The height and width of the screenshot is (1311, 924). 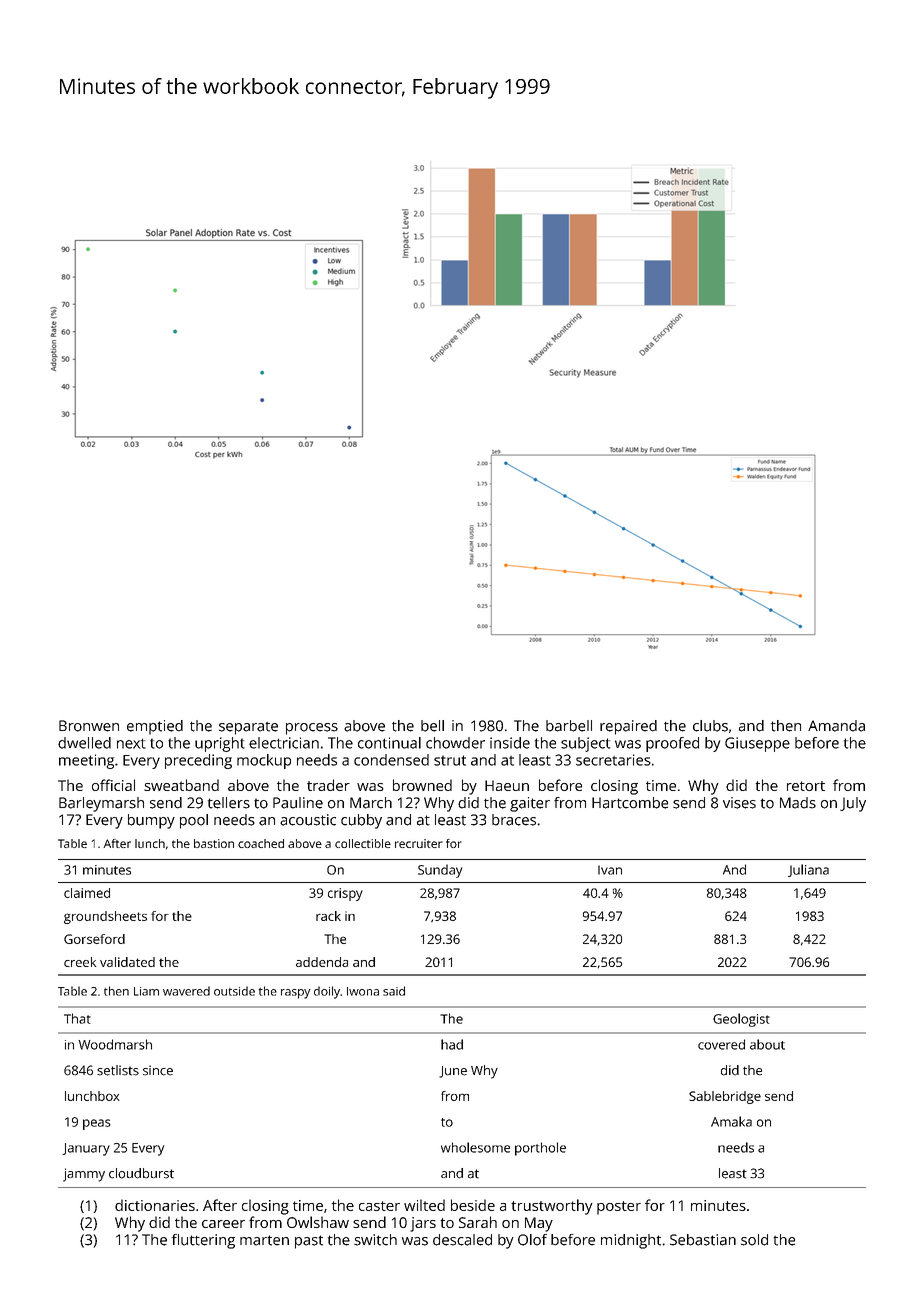 What do you see at coordinates (452, 1044) in the screenshot?
I see `had` at bounding box center [452, 1044].
